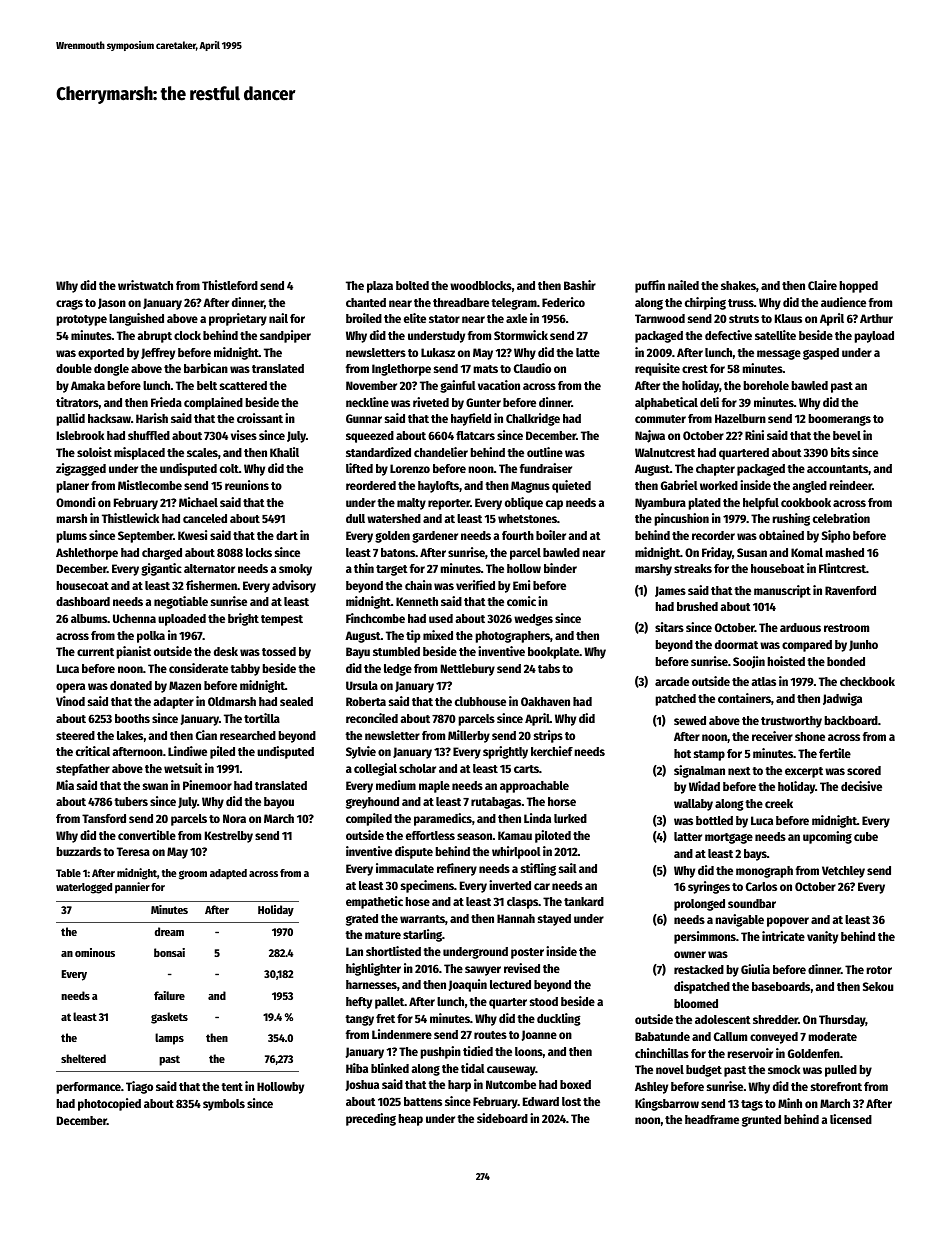 The height and width of the image is (1233, 952). What do you see at coordinates (89, 1088) in the image?
I see `performance` at bounding box center [89, 1088].
